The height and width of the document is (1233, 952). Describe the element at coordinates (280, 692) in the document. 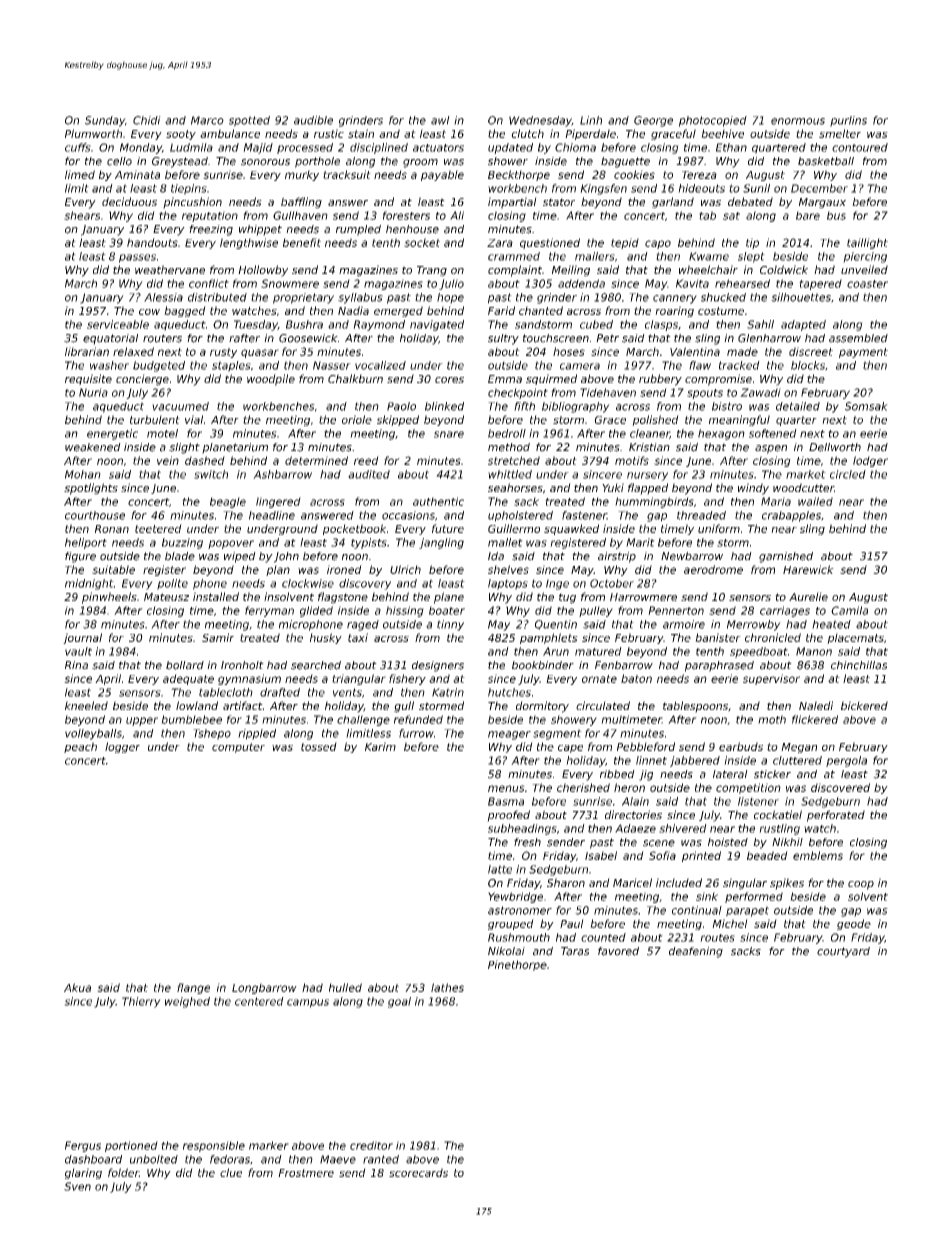

I see `drafted` at that location.
